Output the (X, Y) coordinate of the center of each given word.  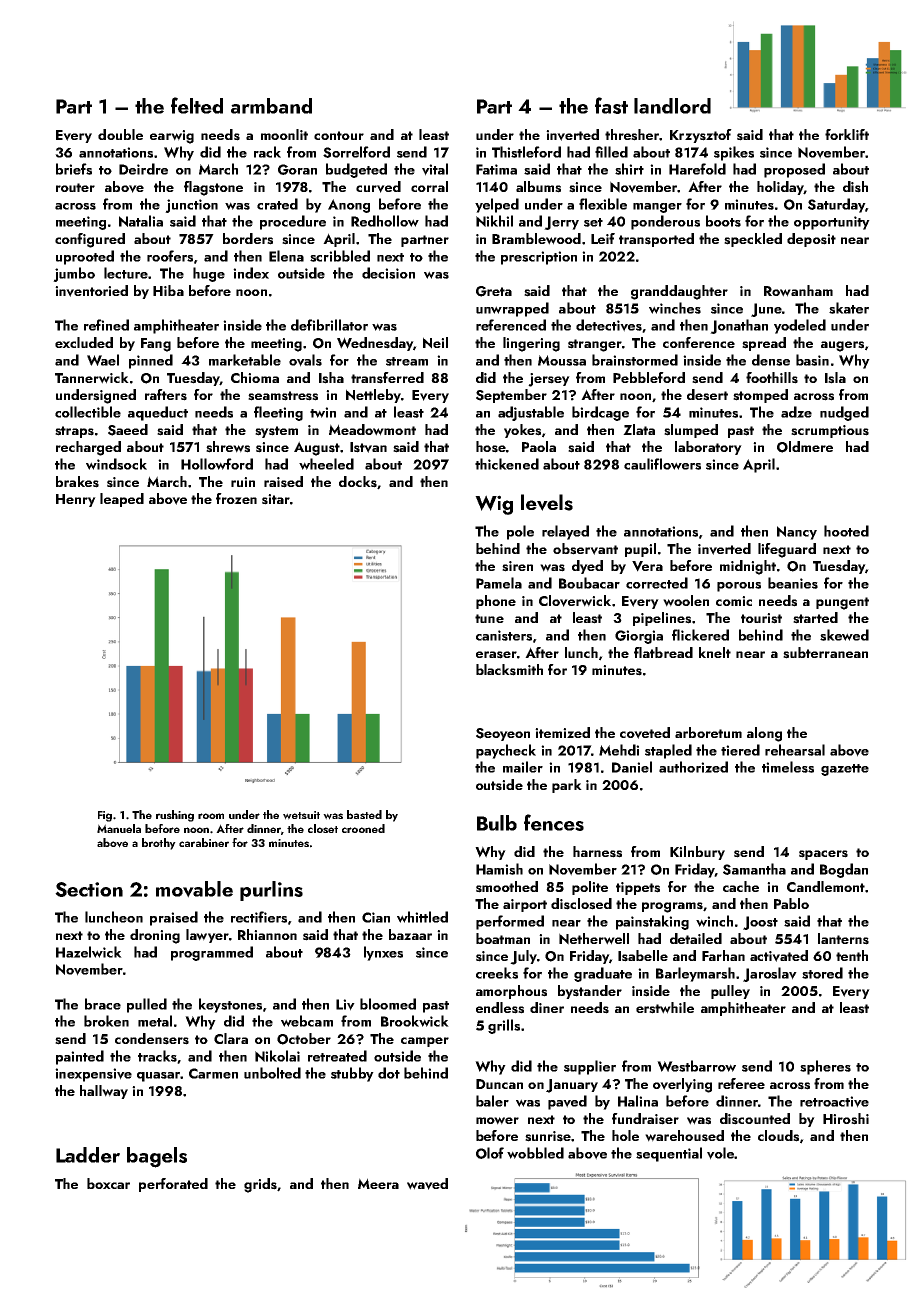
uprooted (85, 257)
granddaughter (679, 292)
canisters (504, 635)
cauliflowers (662, 464)
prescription (539, 258)
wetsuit (301, 815)
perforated (173, 1185)
